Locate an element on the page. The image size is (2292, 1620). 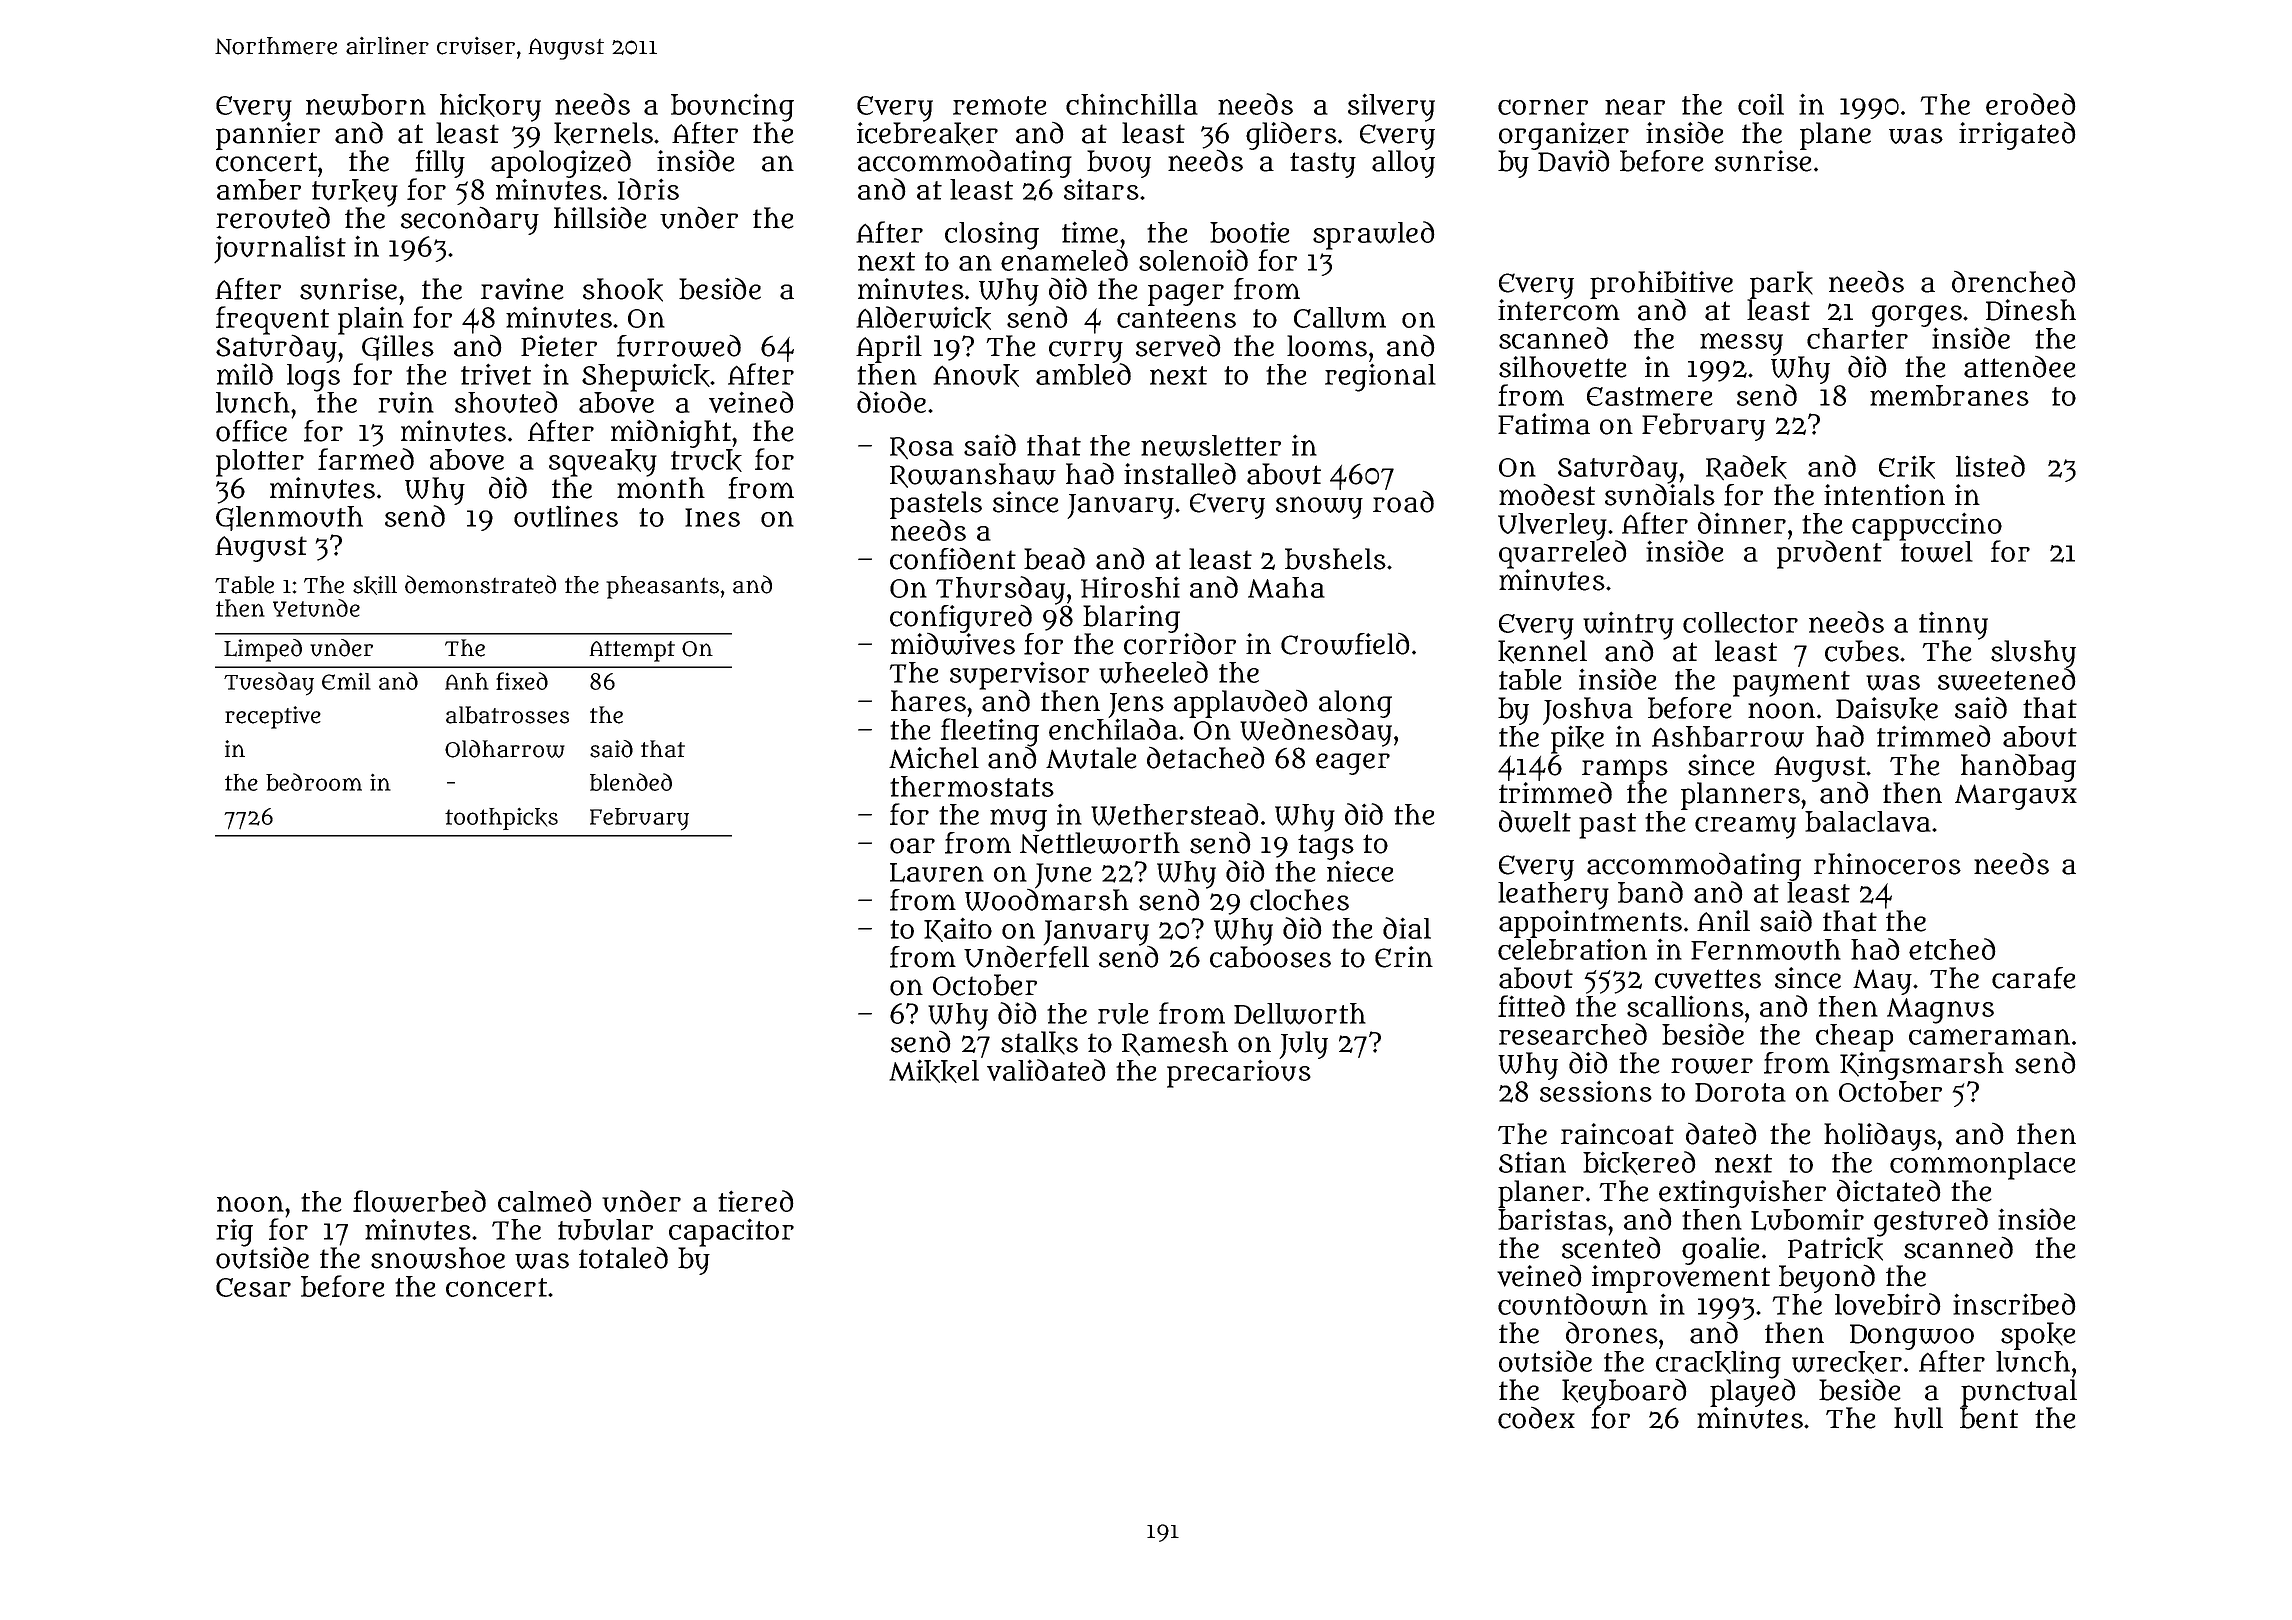
ambled is located at coordinates (1083, 374).
